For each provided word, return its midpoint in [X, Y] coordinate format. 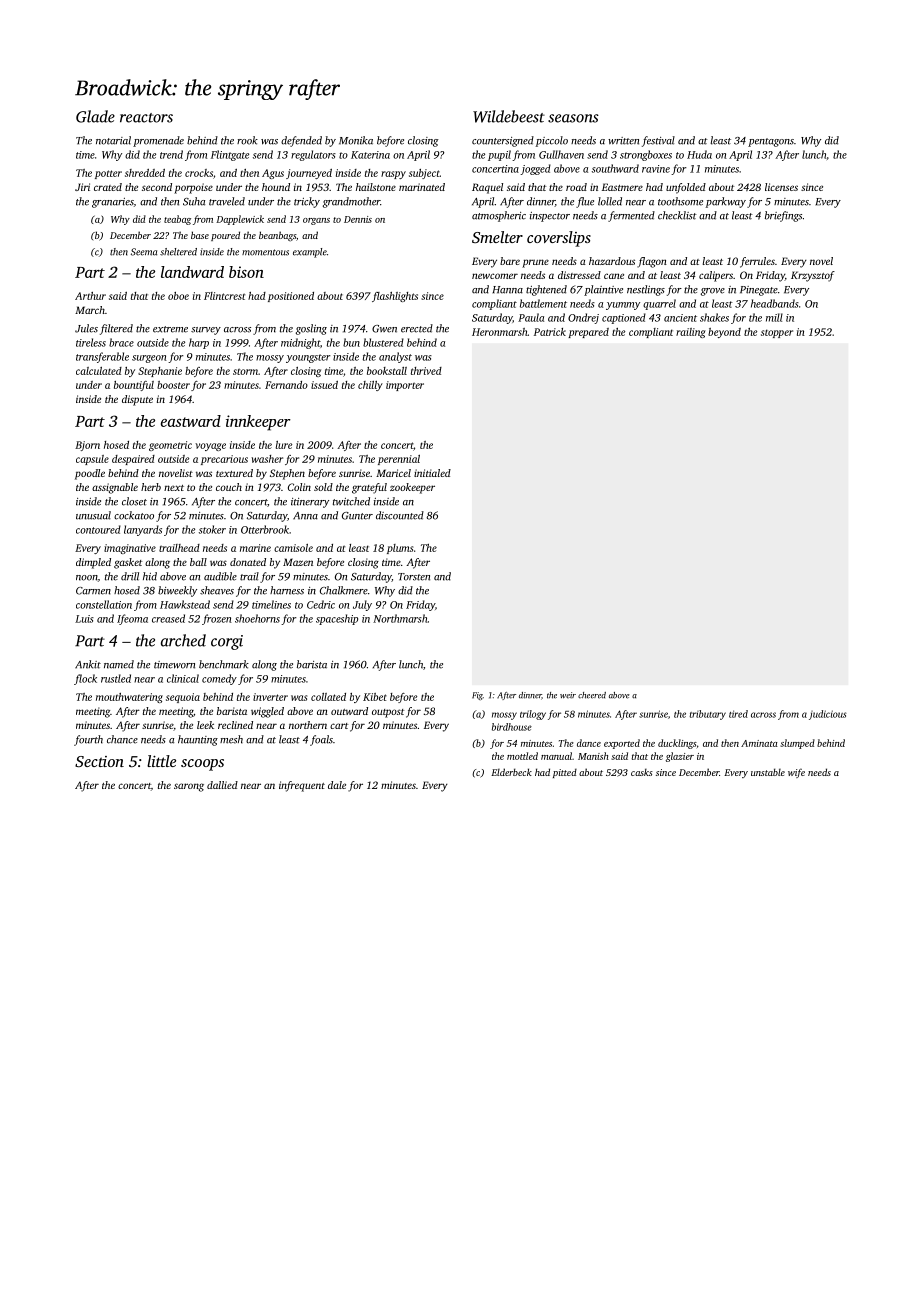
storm [245, 371]
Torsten [414, 577]
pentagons [771, 142]
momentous [265, 252]
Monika [356, 140]
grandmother [351, 202]
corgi [227, 642]
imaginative [130, 549]
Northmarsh [400, 618]
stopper [777, 333]
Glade [95, 116]
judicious [828, 715]
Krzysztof [813, 276]
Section [99, 761]
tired [738, 714]
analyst [395, 357]
